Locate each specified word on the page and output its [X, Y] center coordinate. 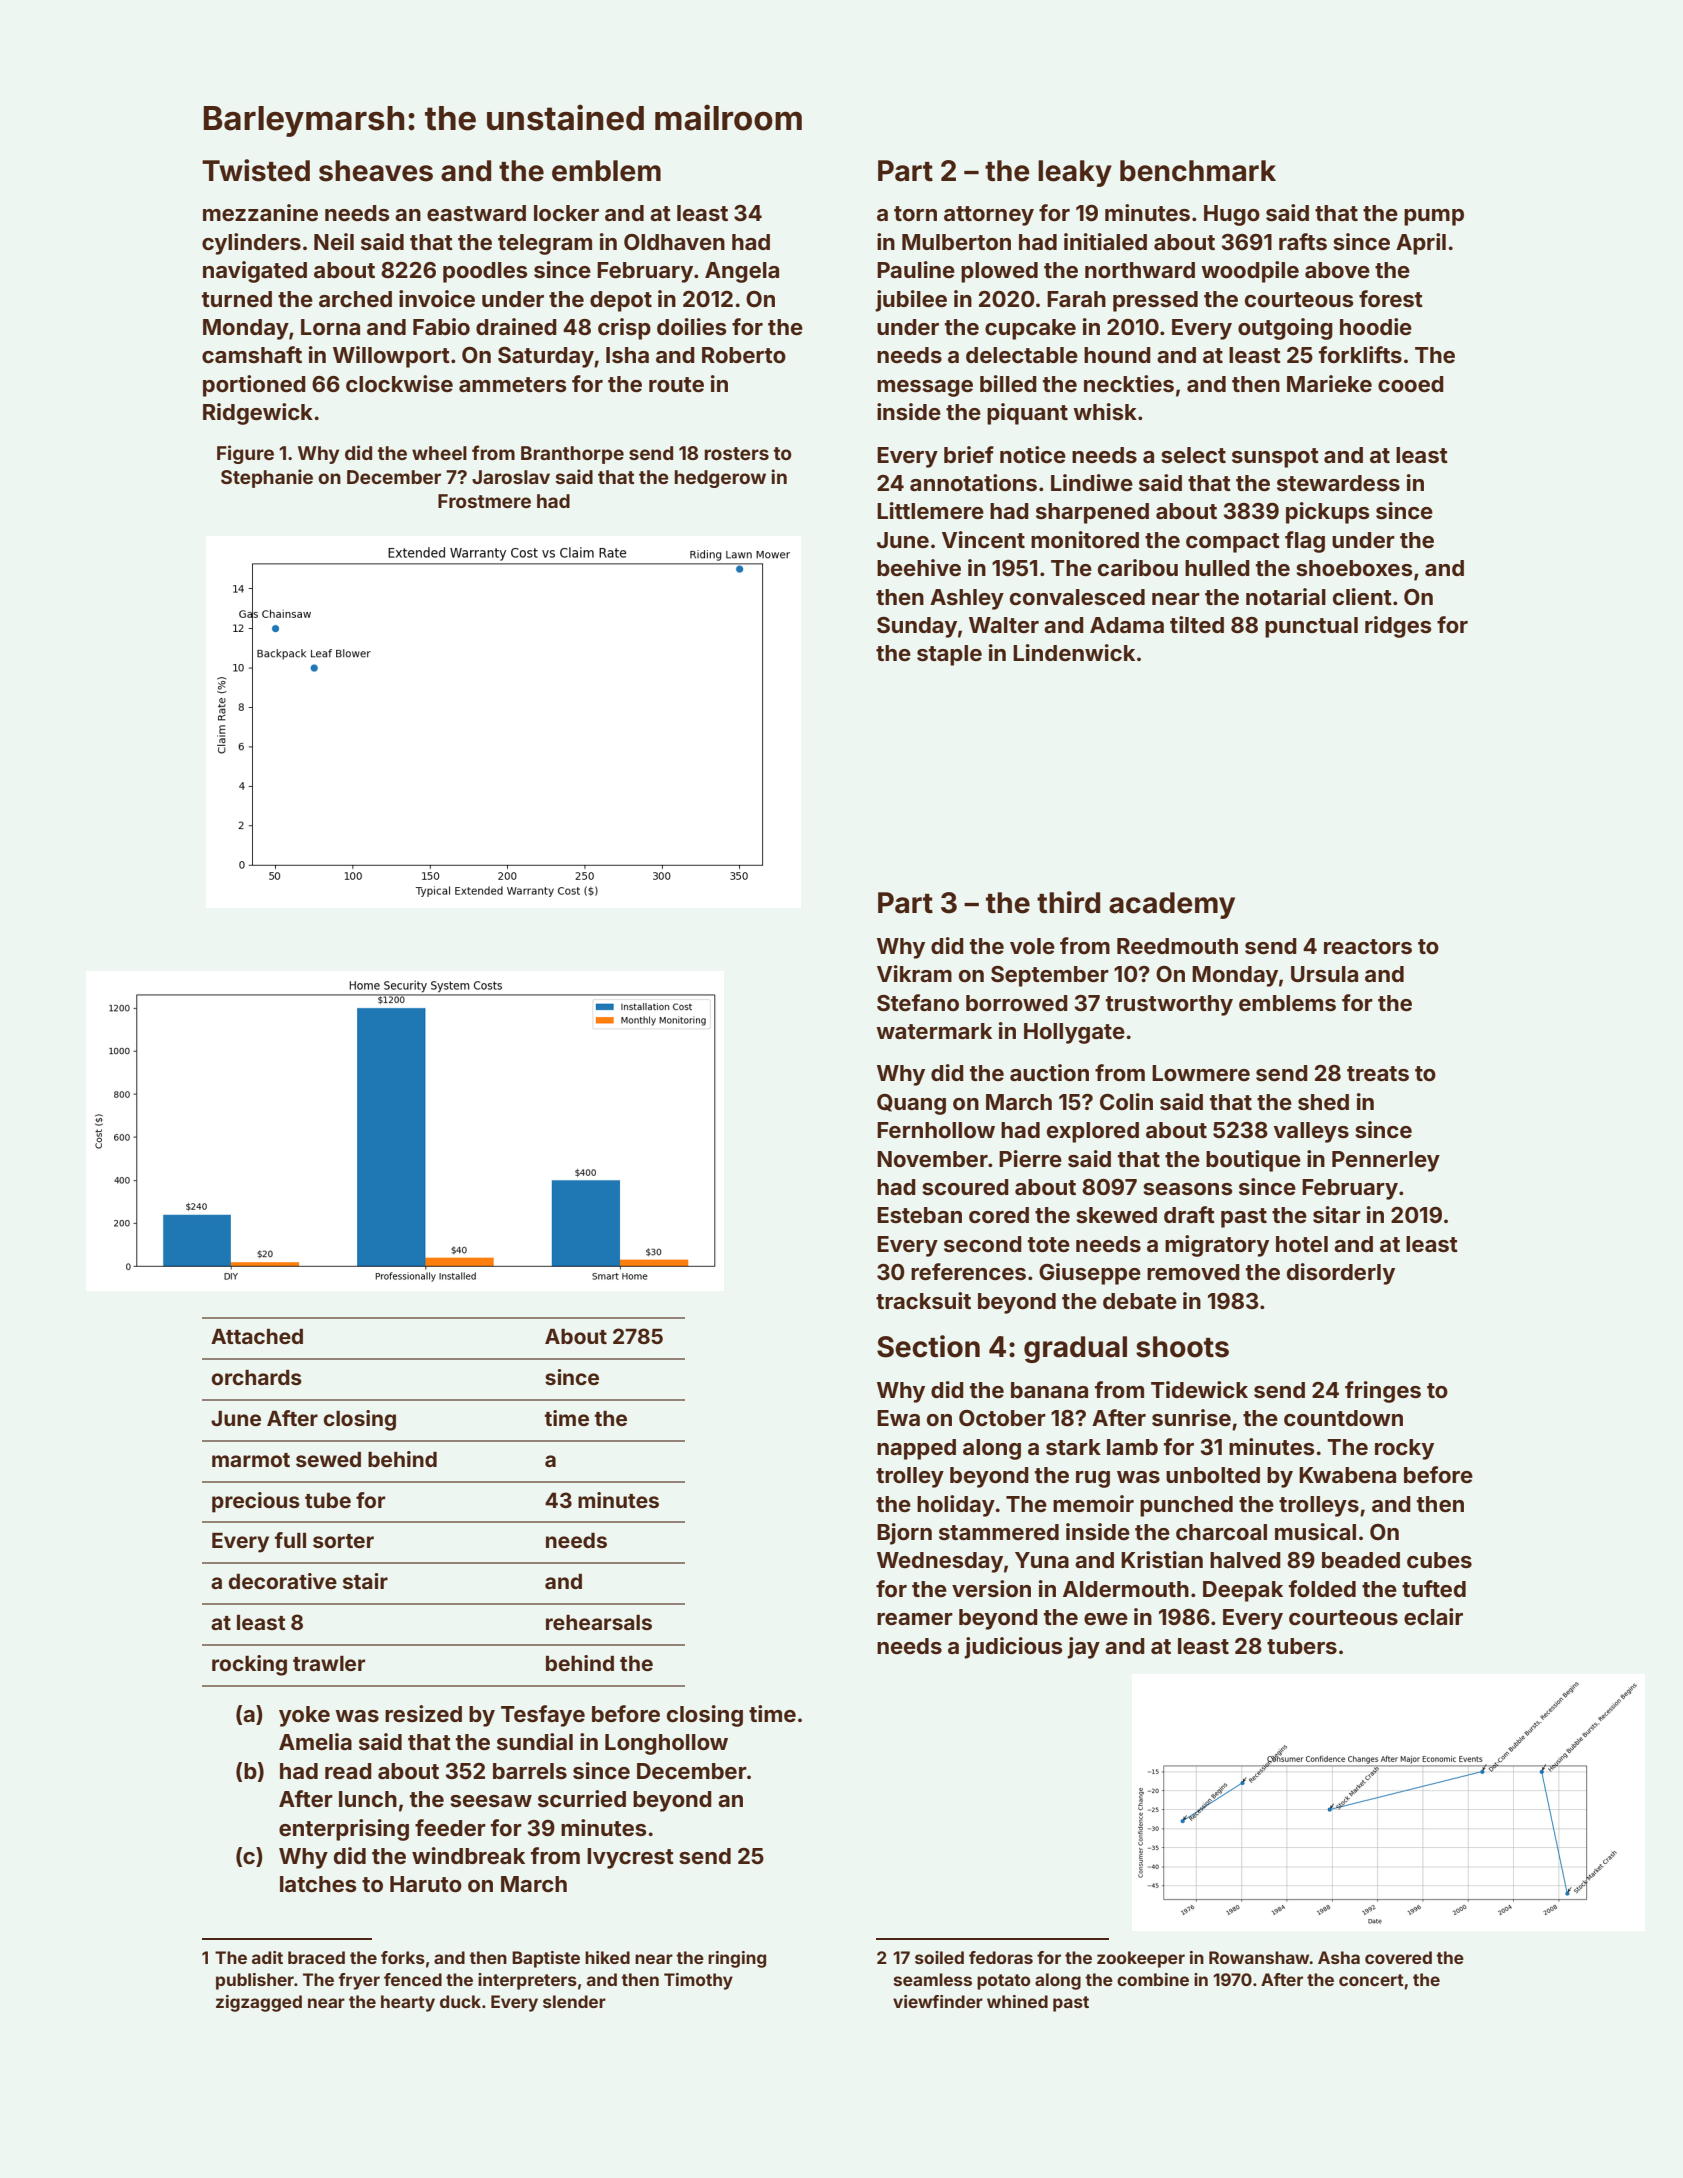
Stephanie [267, 478]
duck [460, 2001]
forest [1391, 298]
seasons [1188, 1189]
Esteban [919, 1215]
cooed [1411, 384]
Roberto [744, 355]
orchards [256, 1377]
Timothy [698, 1981]
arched [355, 299]
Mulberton [956, 242]
